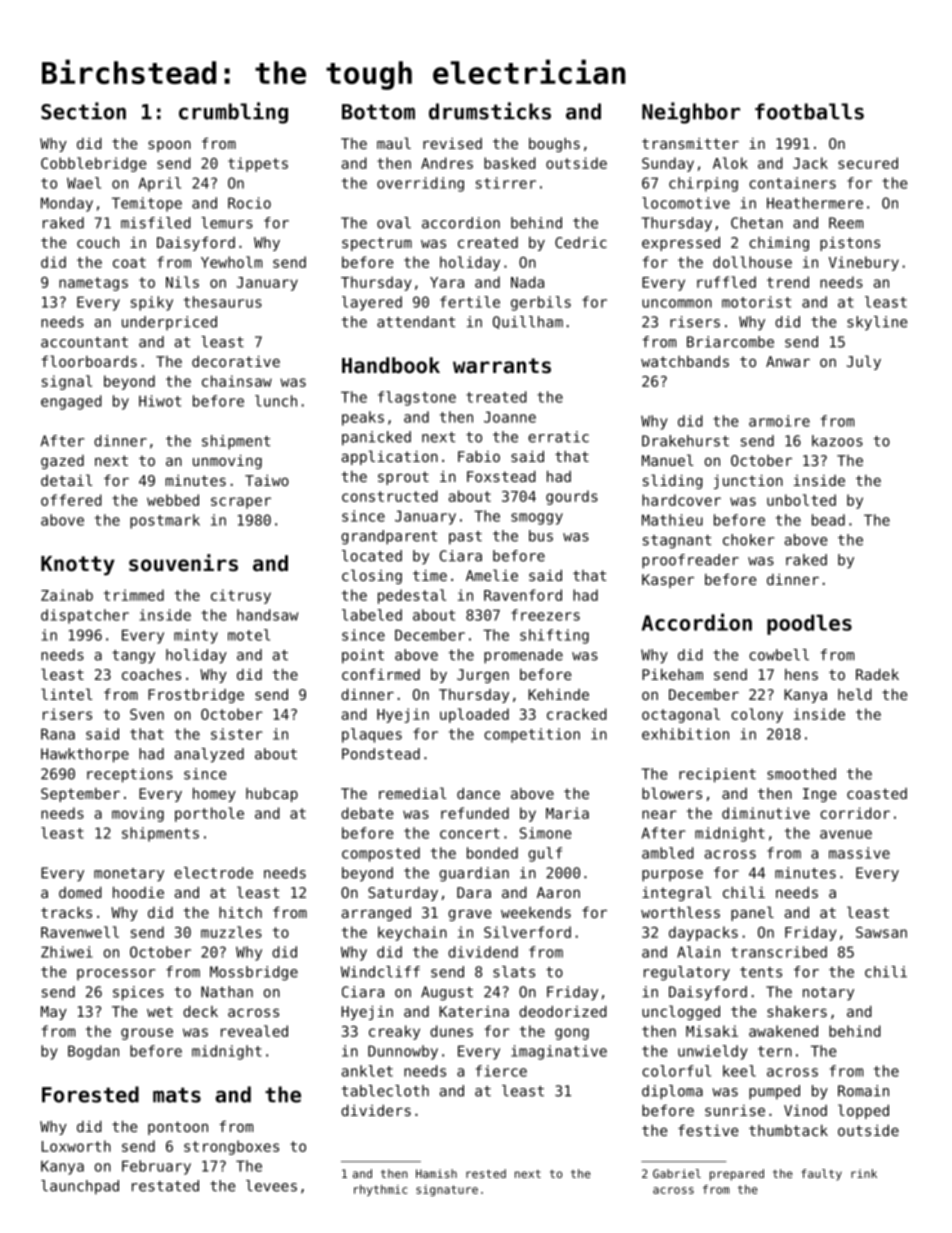  What do you see at coordinates (567, 813) in the screenshot?
I see `Maria` at bounding box center [567, 813].
